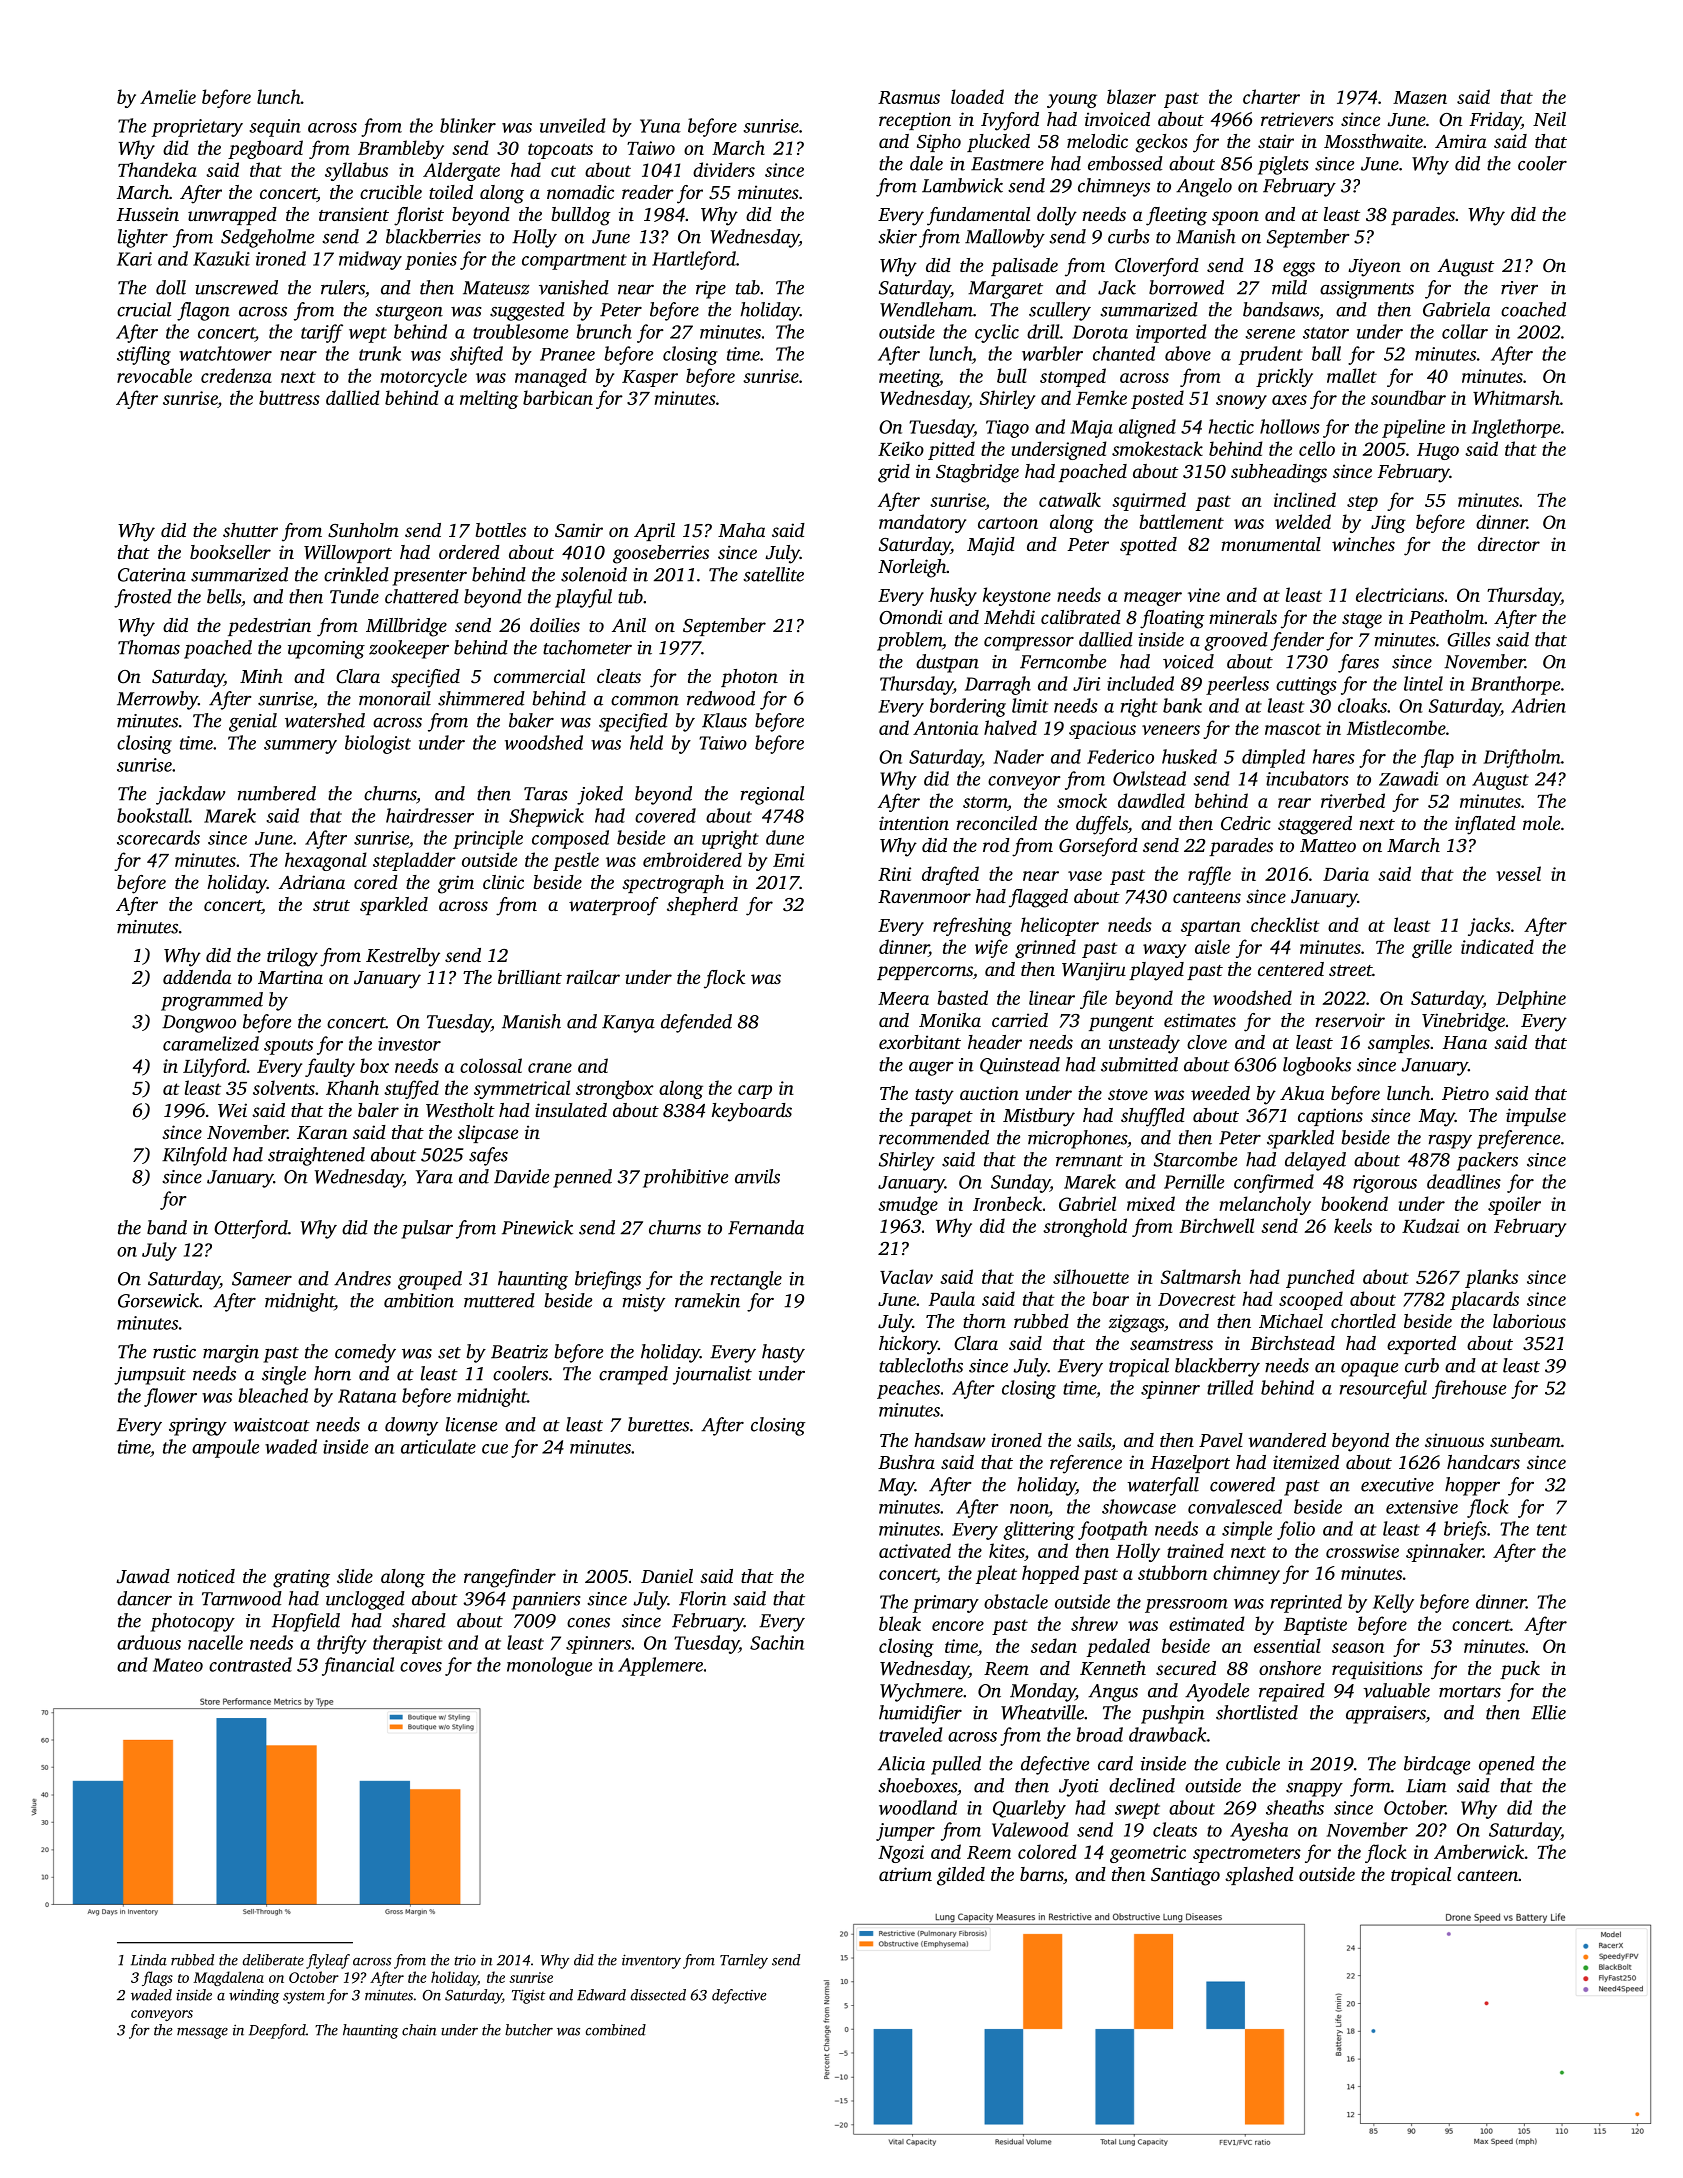  I want to click on bleak, so click(900, 1623).
